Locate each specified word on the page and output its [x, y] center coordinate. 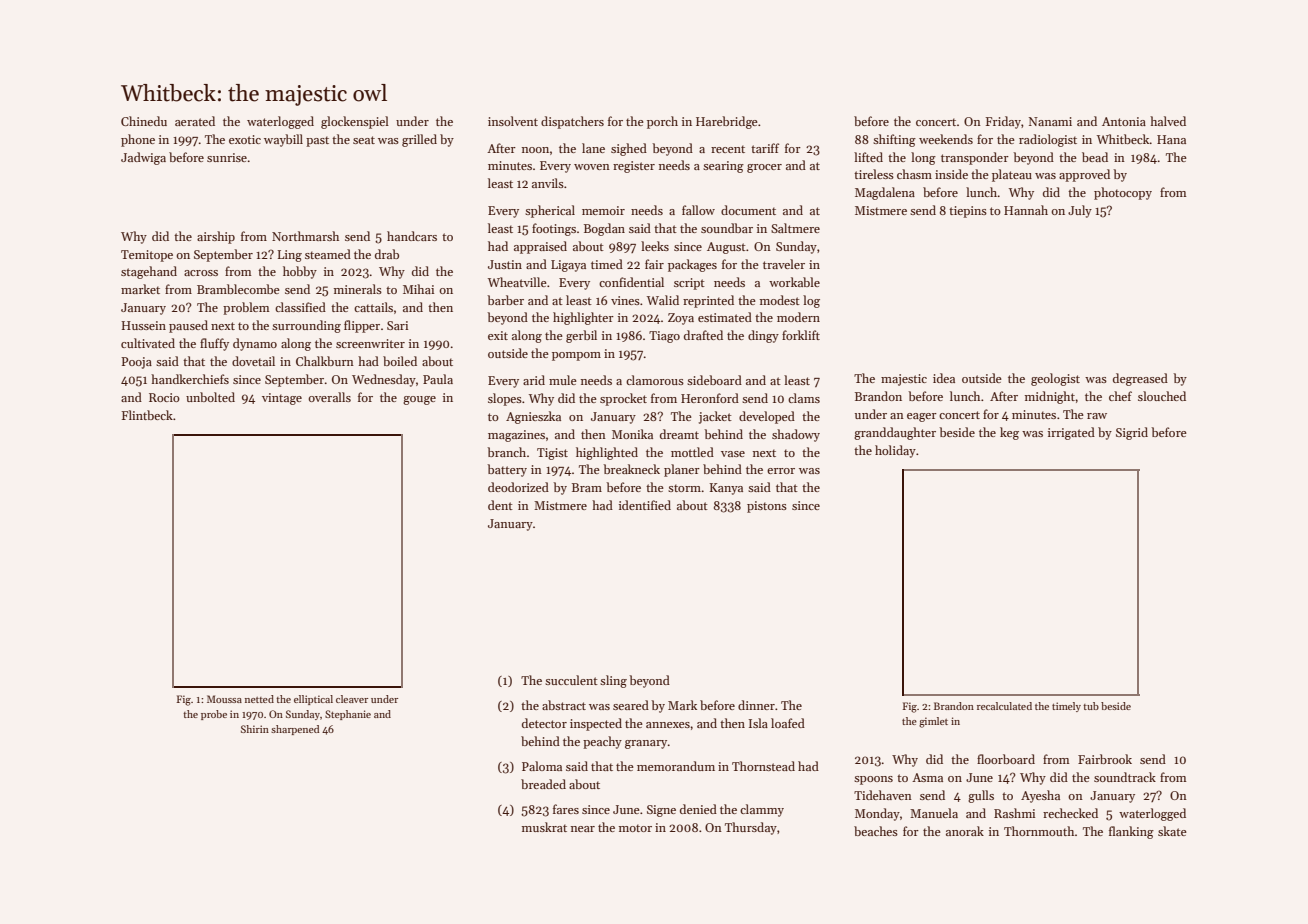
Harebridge [727, 122]
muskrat [544, 827]
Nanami [1050, 121]
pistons [767, 507]
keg [1009, 433]
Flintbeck [147, 415]
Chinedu [144, 121]
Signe [661, 811]
